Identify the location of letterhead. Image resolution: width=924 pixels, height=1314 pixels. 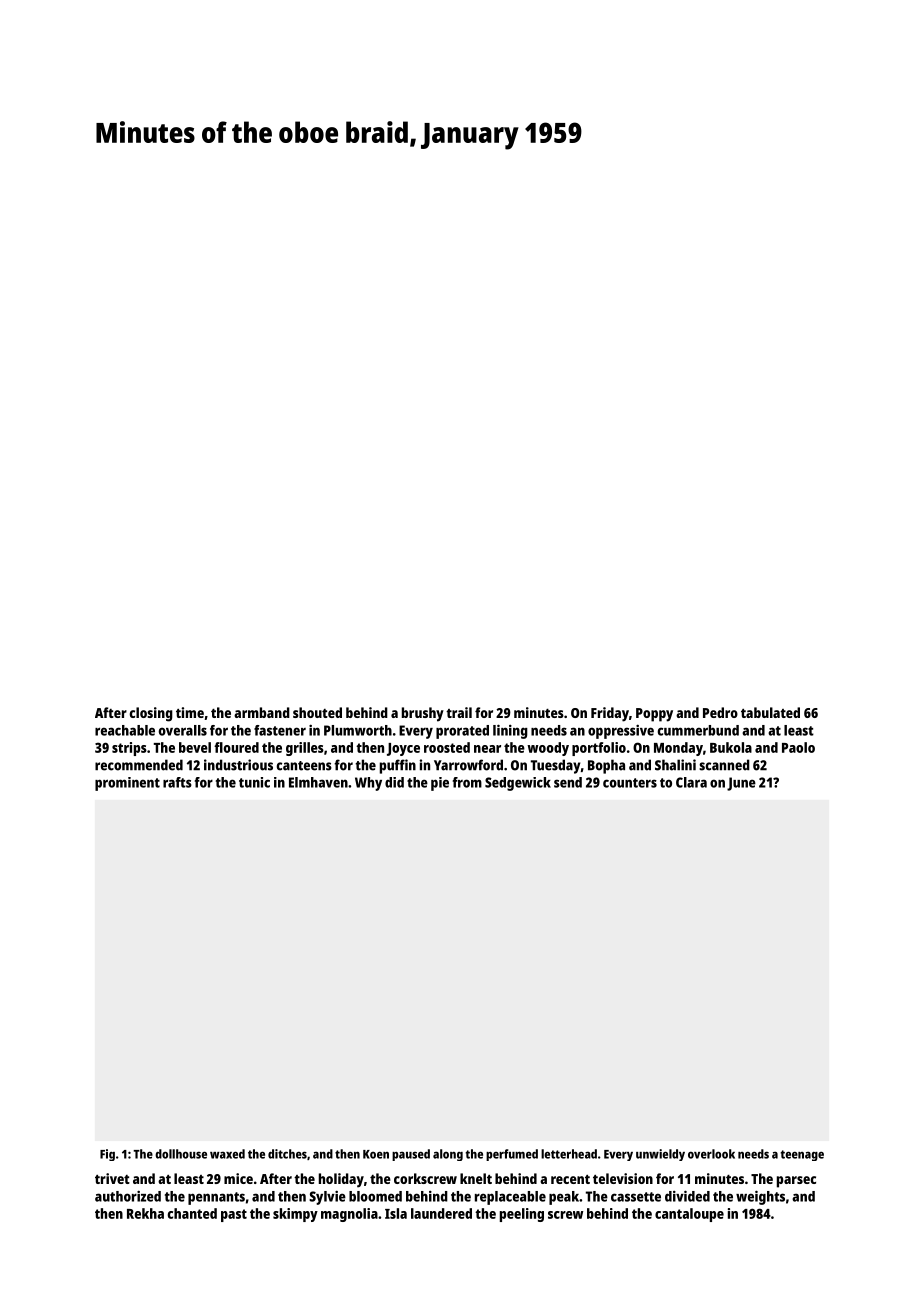
(569, 1154).
